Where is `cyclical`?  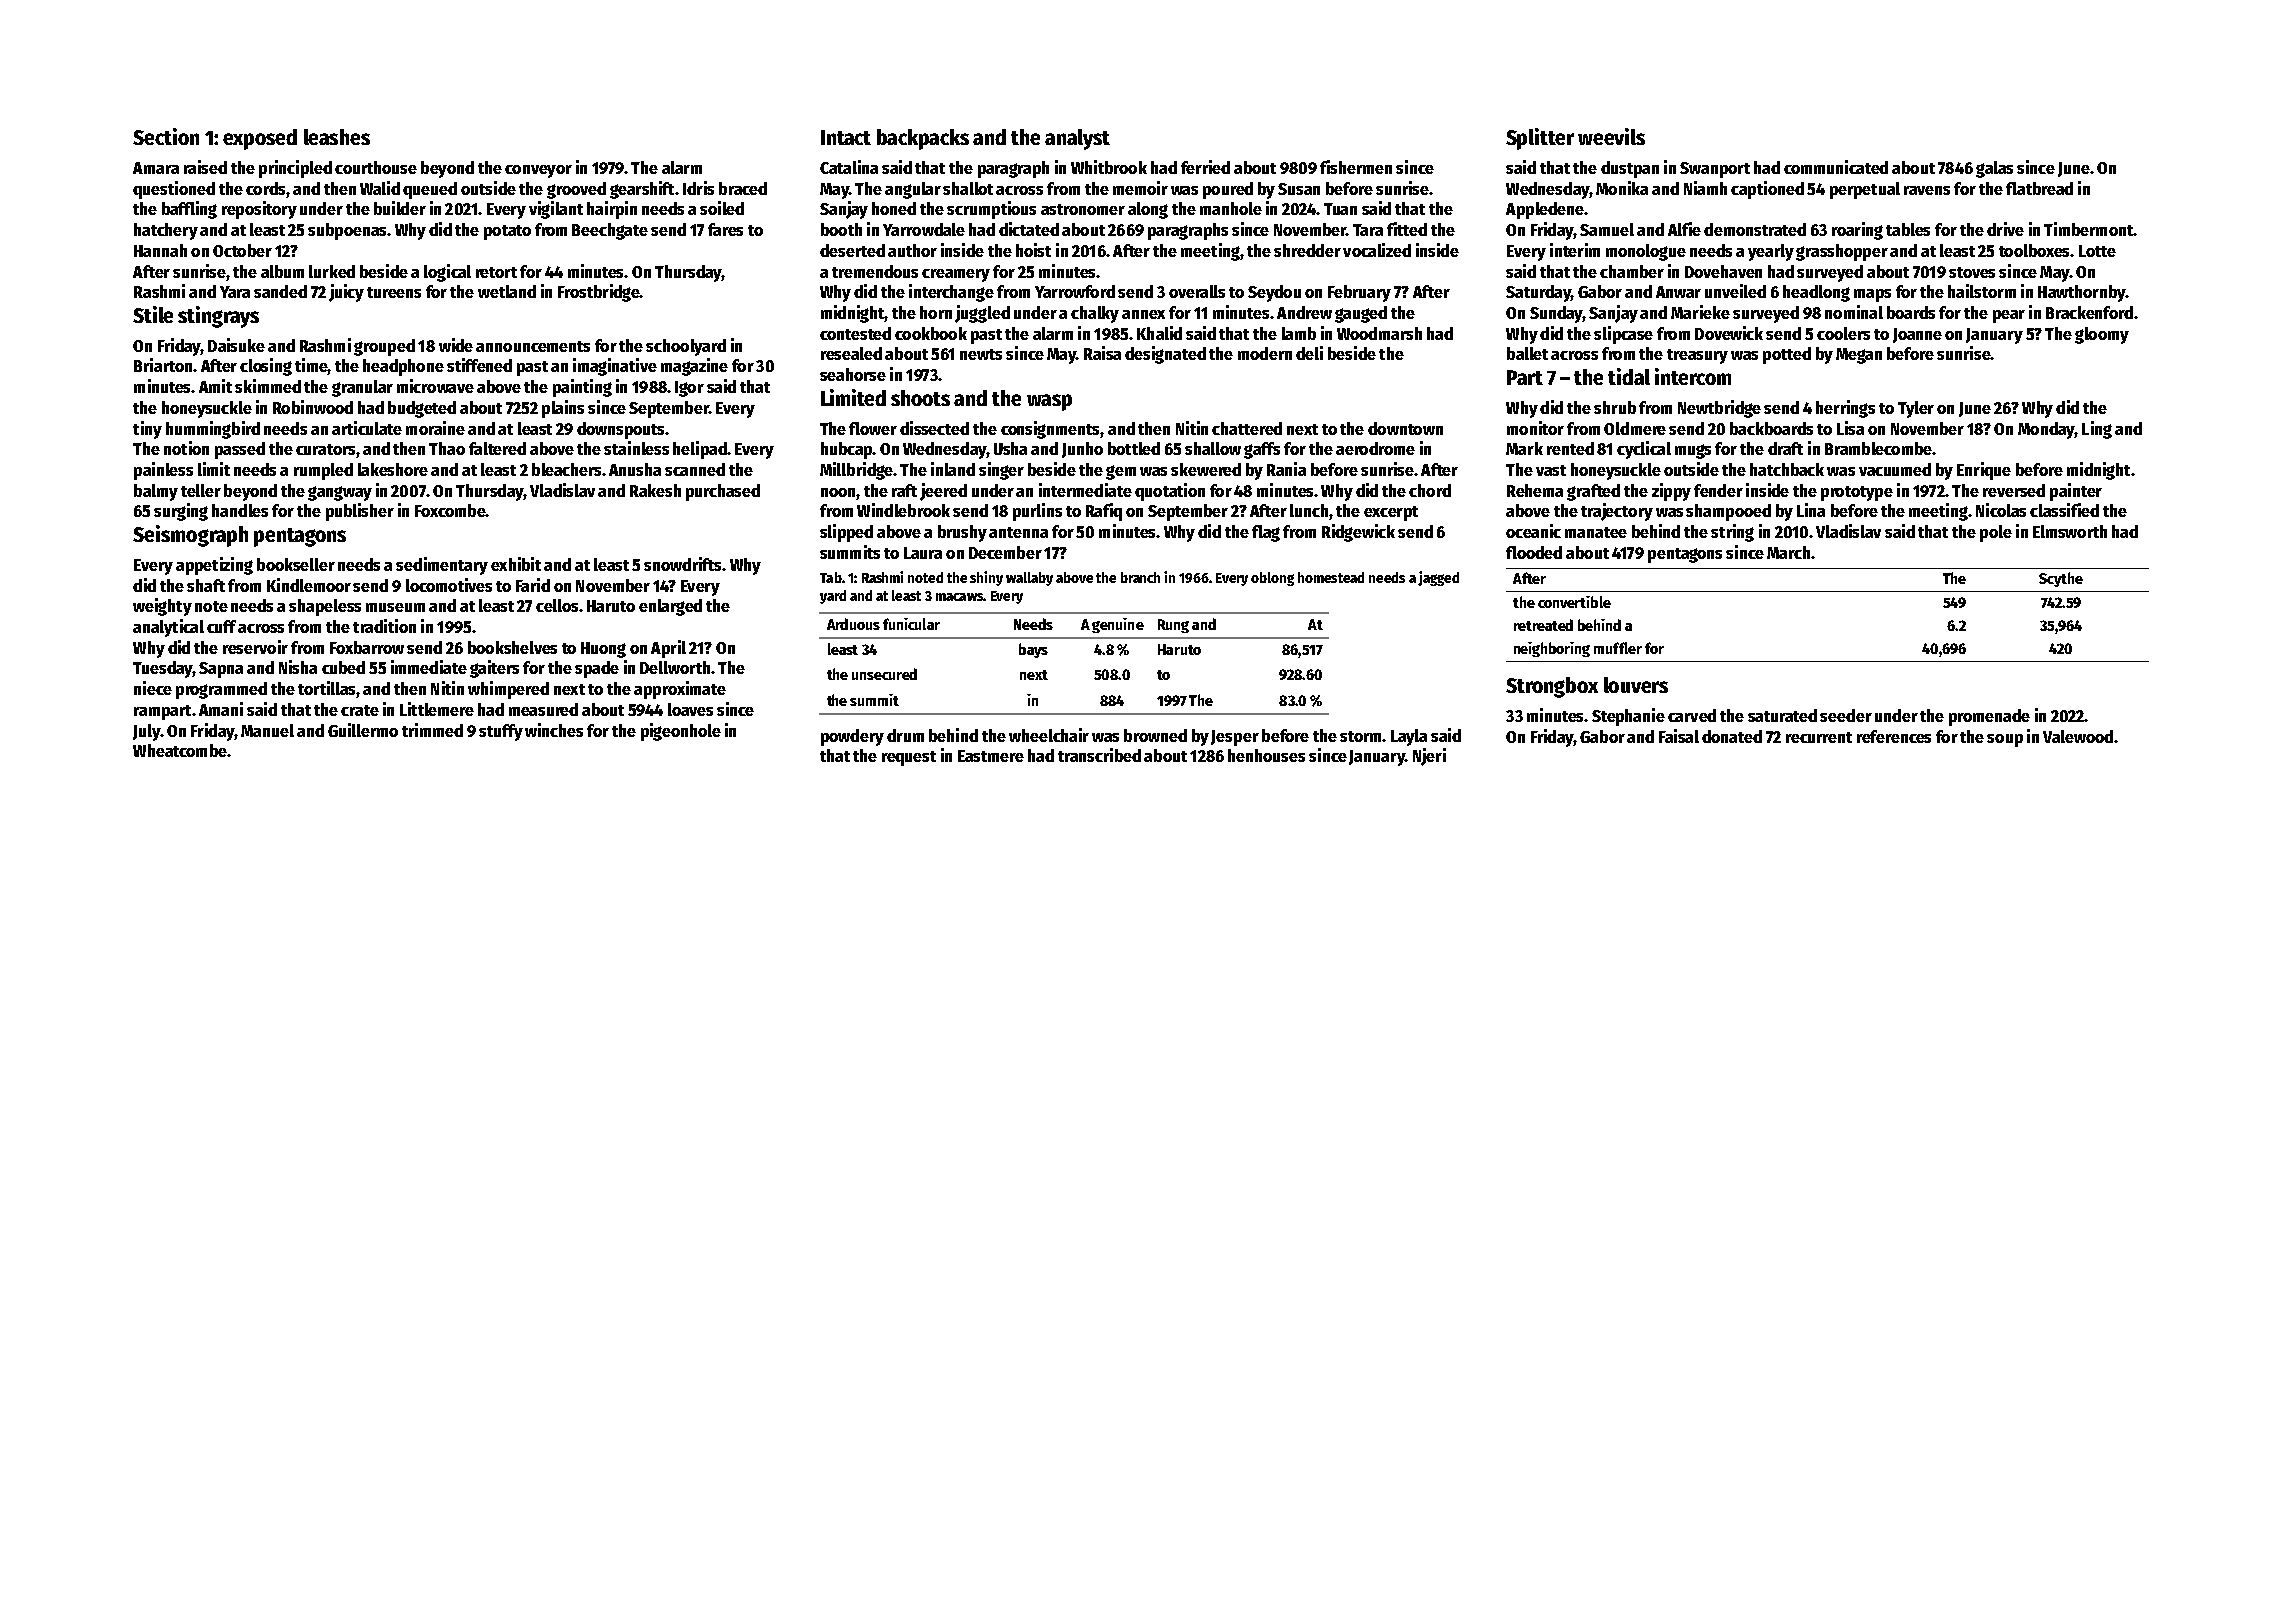
cyclical is located at coordinates (1644, 450).
